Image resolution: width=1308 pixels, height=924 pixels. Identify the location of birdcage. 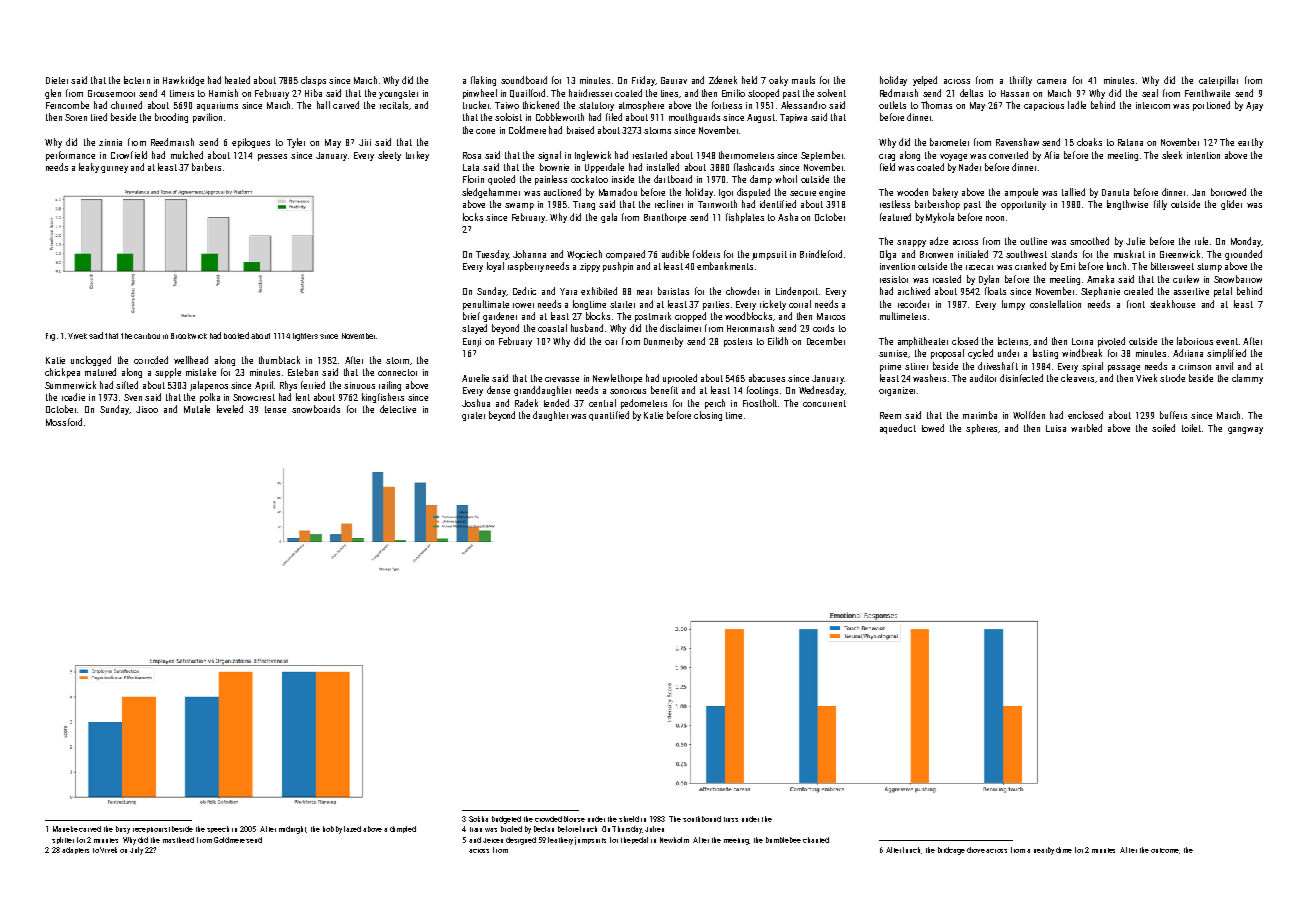
(951, 851).
